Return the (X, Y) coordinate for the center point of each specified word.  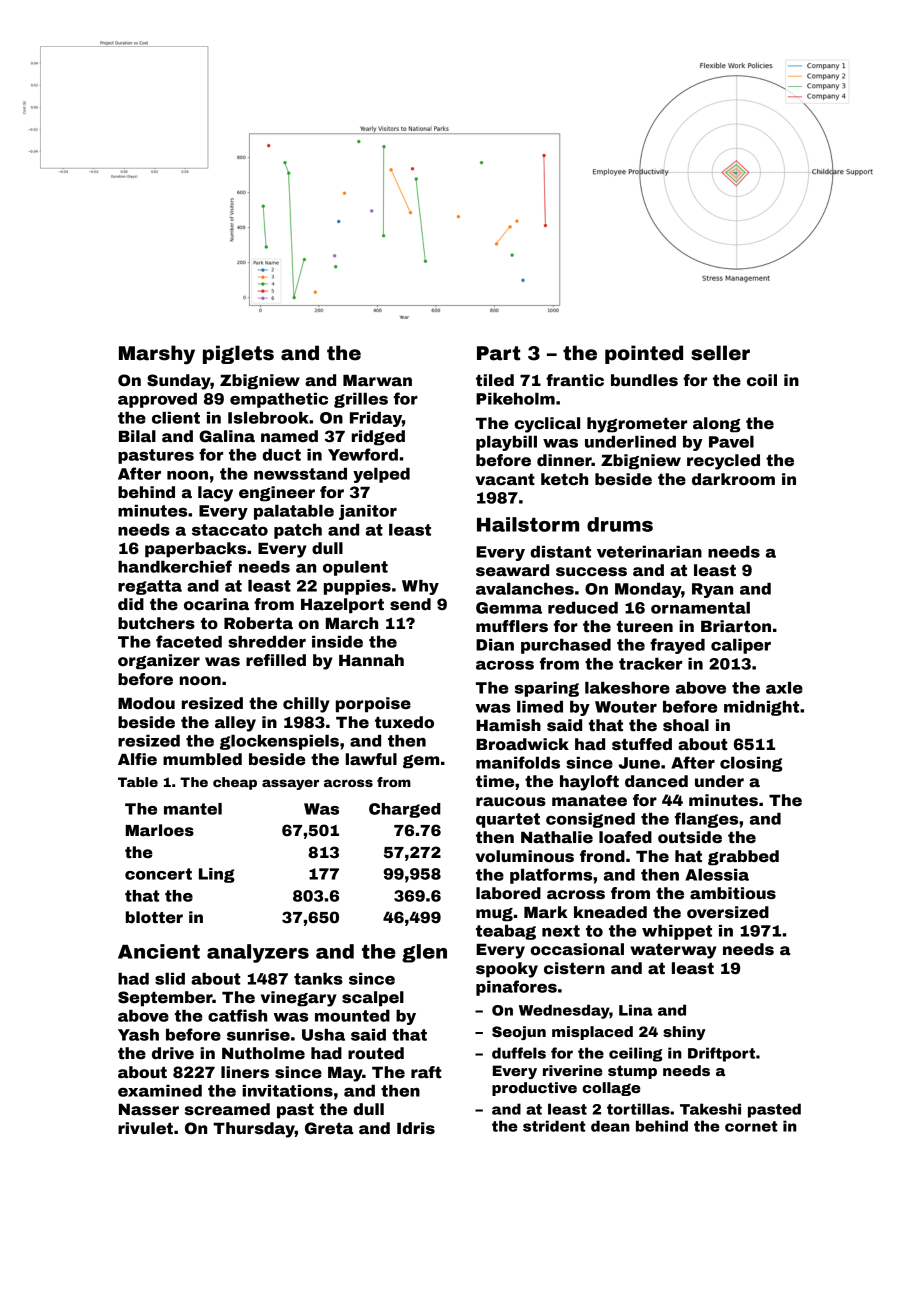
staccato (230, 530)
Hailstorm (528, 524)
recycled (723, 462)
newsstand (300, 474)
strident (554, 1126)
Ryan (712, 590)
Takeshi (710, 1109)
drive (173, 1053)
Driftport (721, 1054)
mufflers (512, 626)
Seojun (519, 1033)
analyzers (258, 953)
